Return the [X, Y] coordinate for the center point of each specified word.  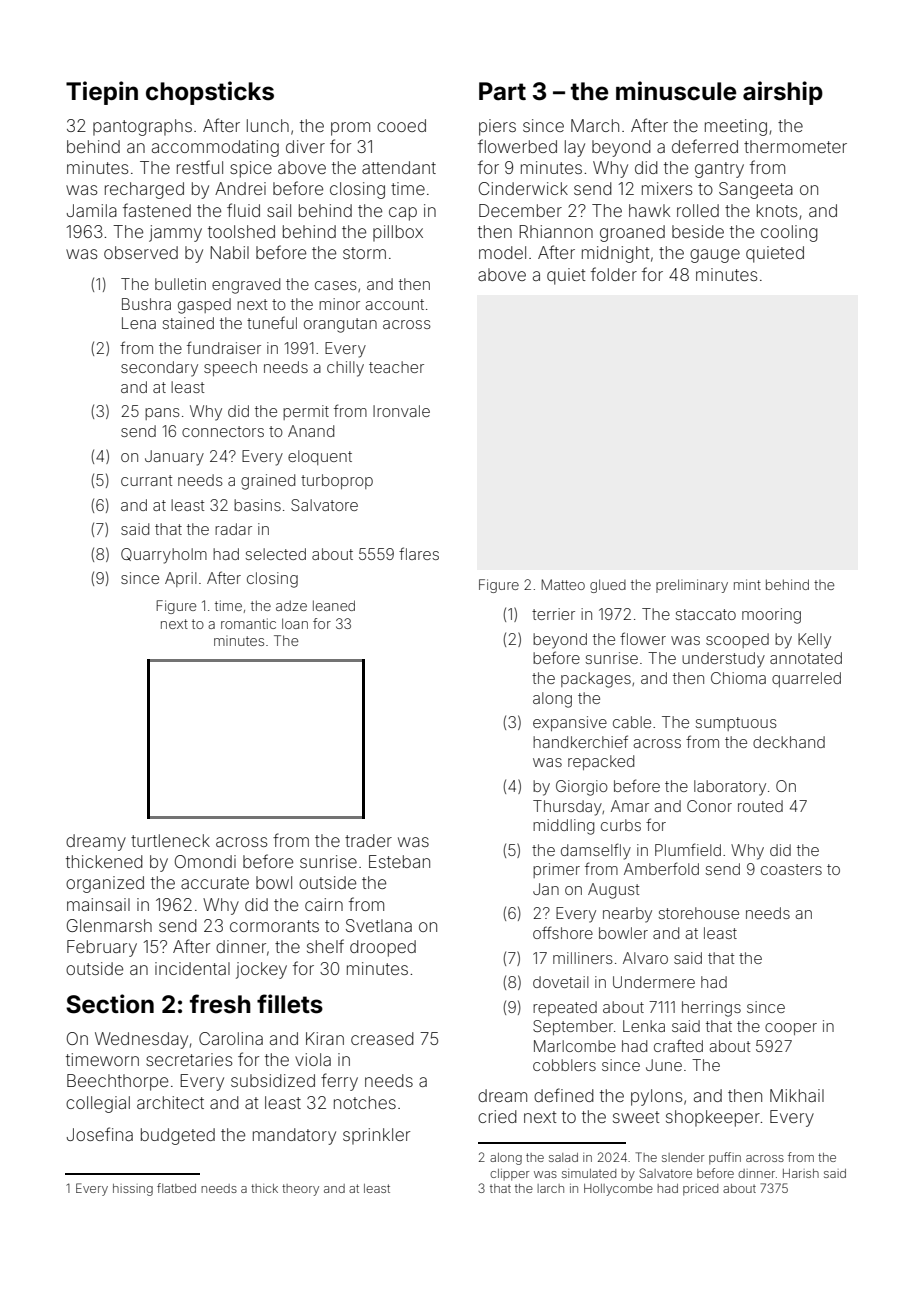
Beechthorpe [117, 1082]
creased [382, 1038]
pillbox [398, 233]
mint [747, 584]
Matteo [563, 584]
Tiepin [102, 93]
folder [614, 274]
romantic [248, 623]
